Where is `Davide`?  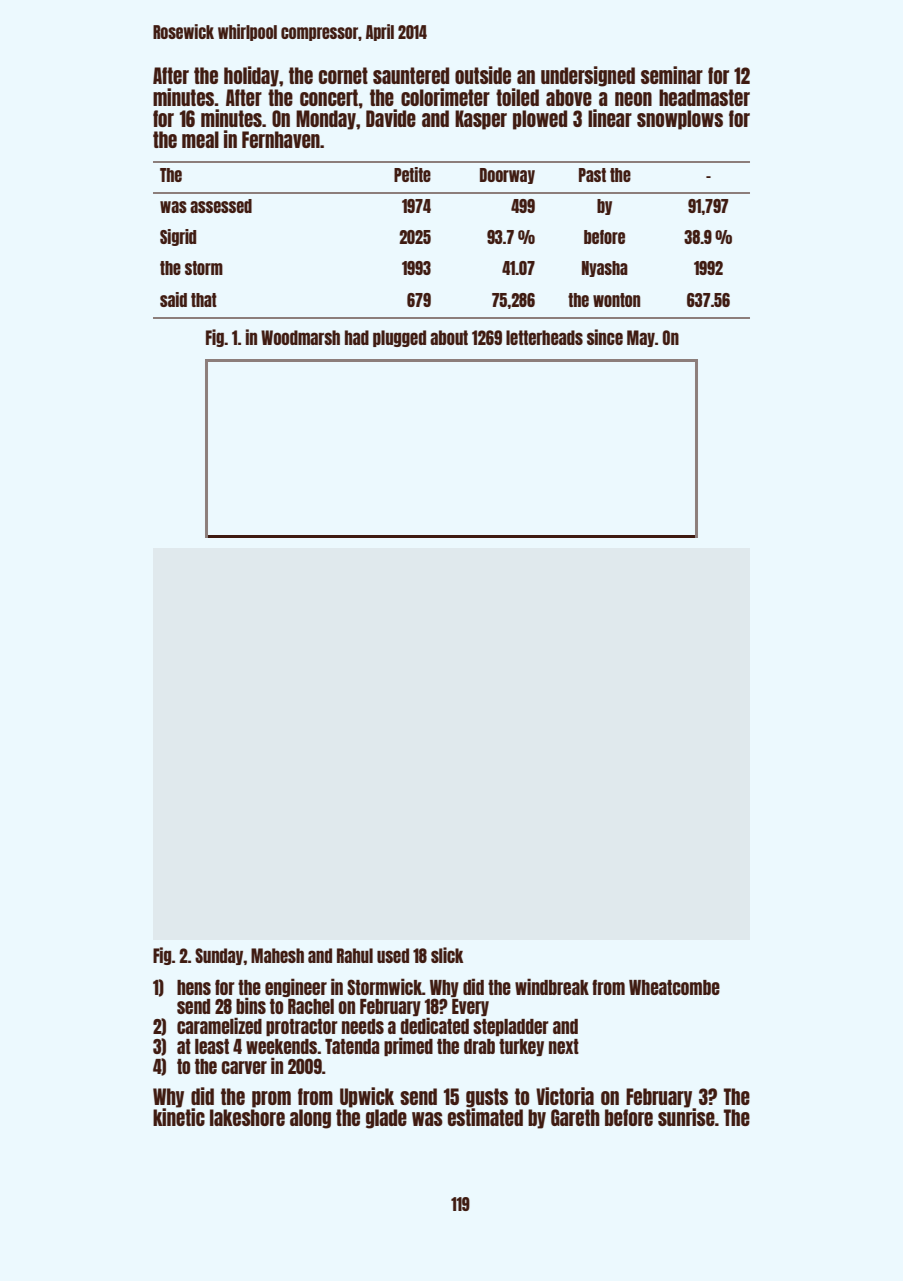 Davide is located at coordinates (391, 118).
